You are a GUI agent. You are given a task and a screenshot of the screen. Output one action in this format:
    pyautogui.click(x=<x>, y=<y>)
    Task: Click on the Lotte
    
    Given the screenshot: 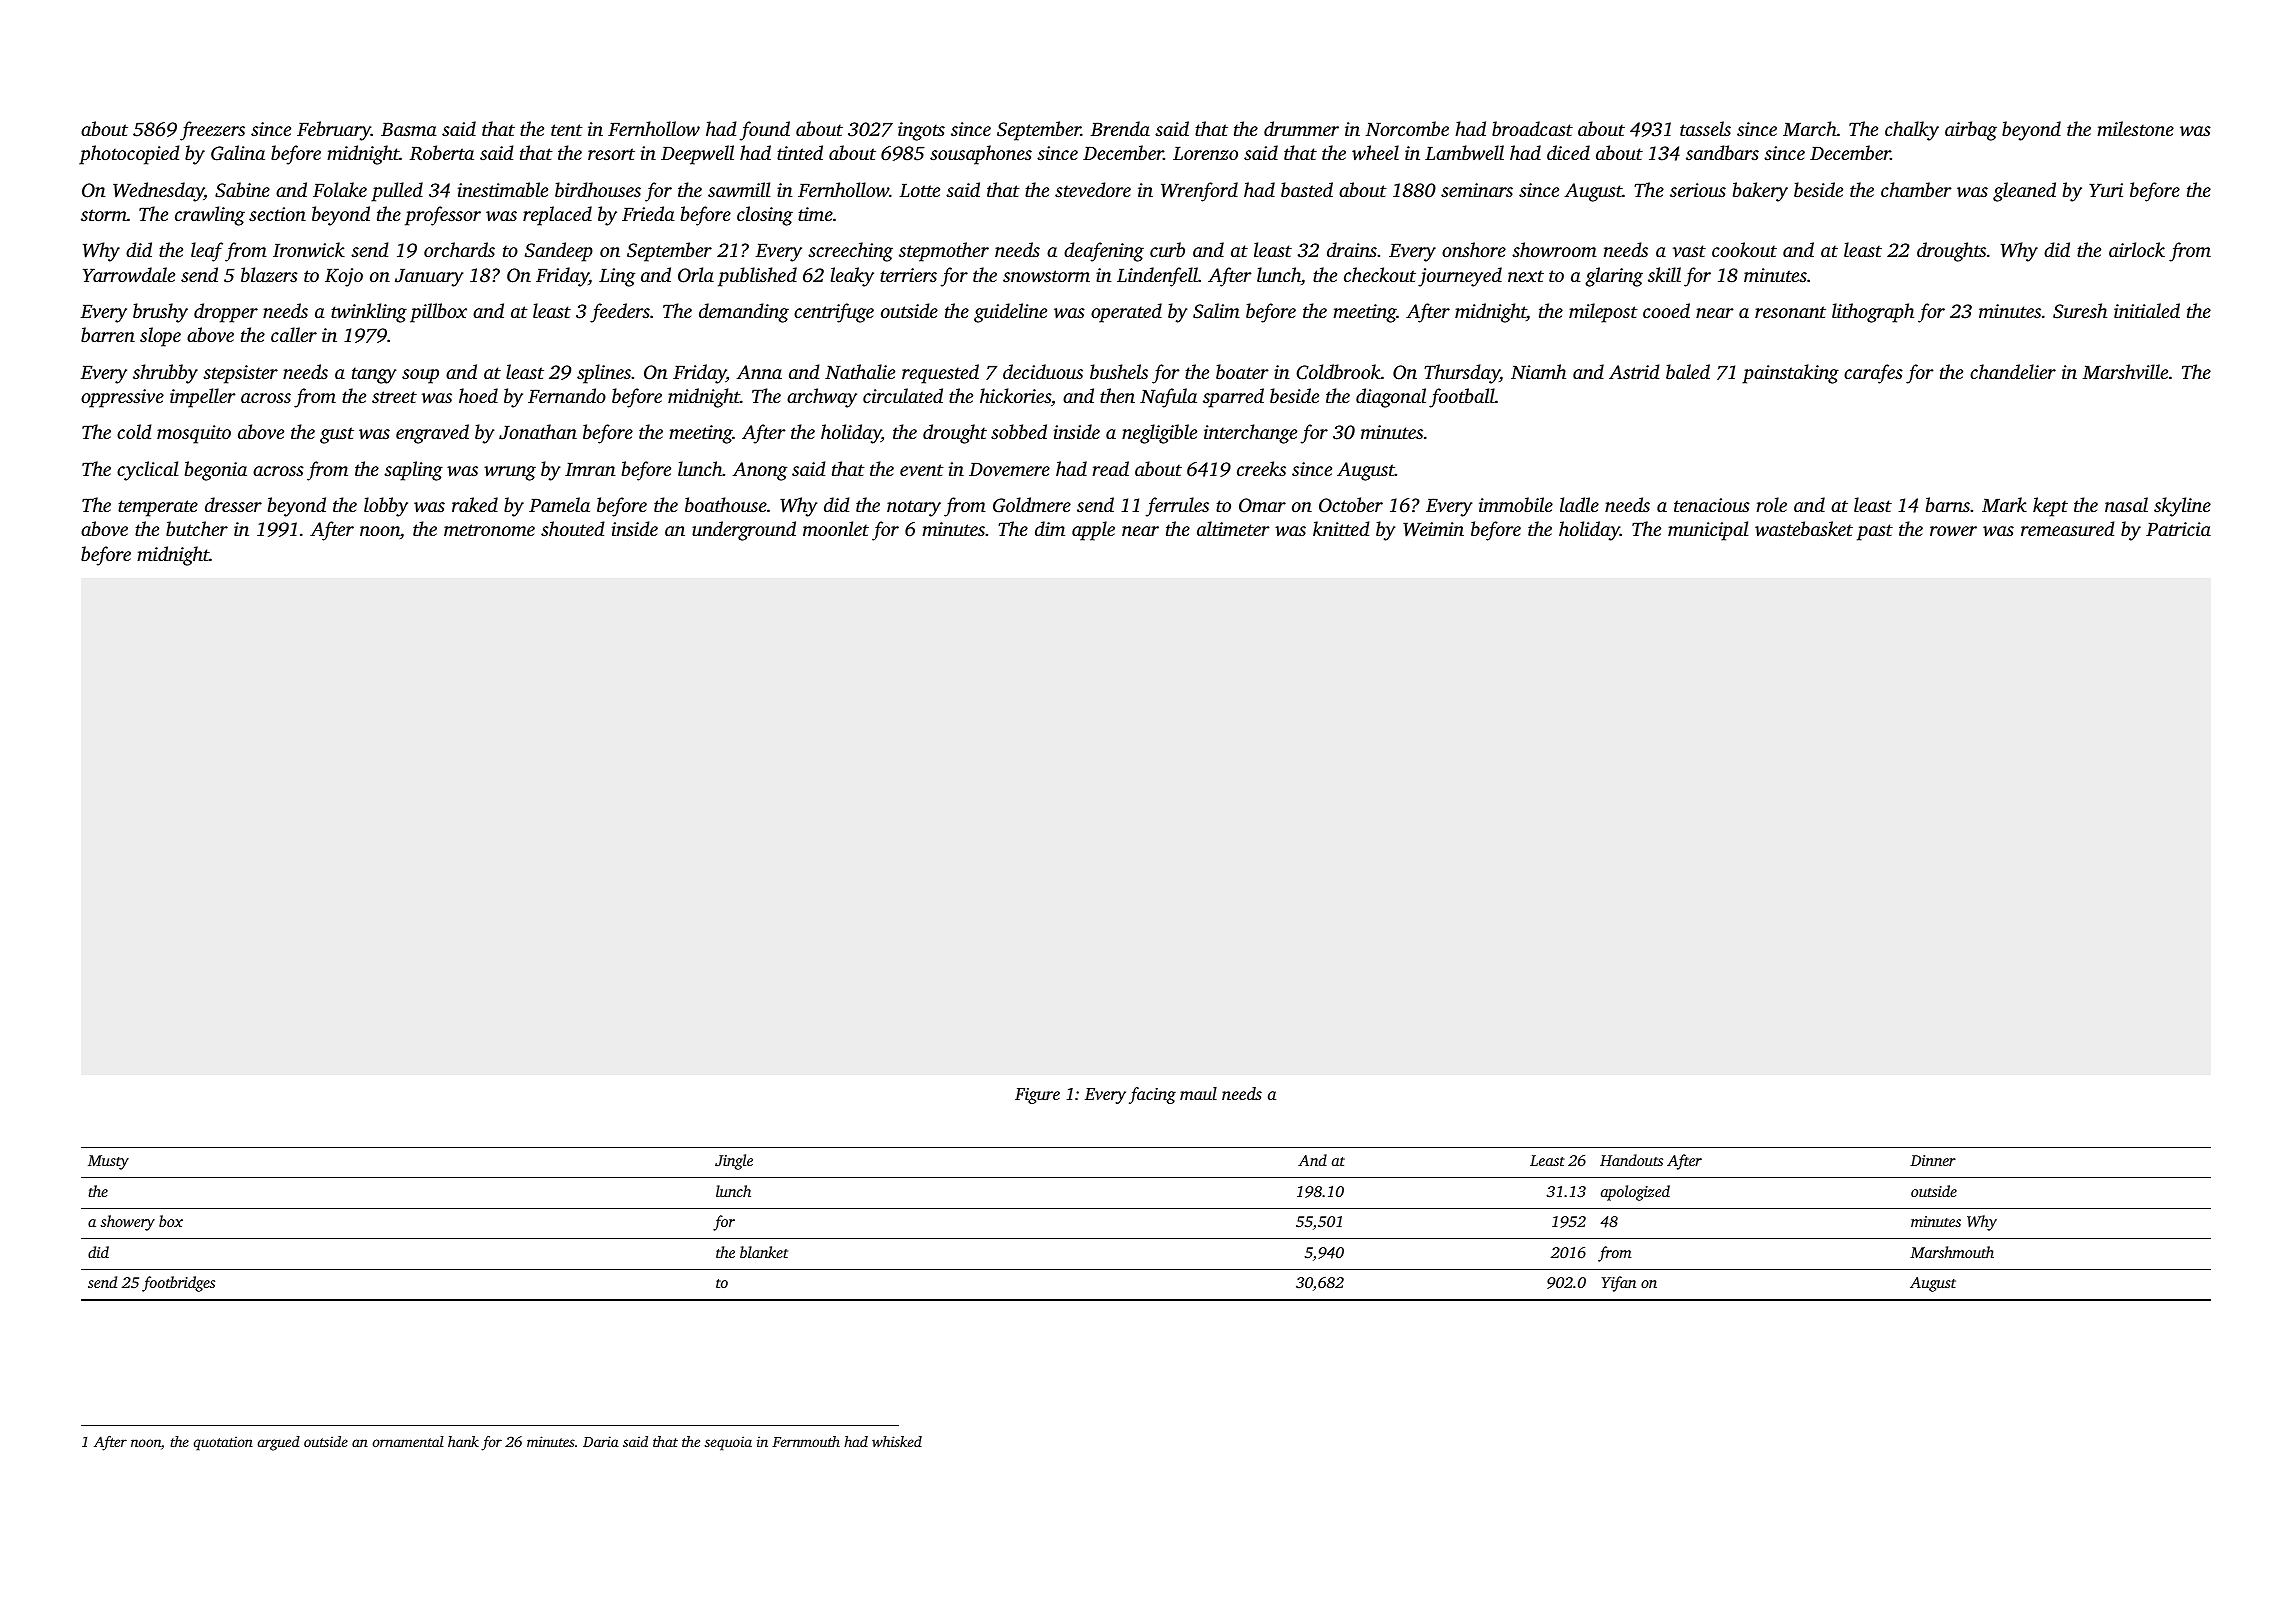 What is the action you would take?
    pyautogui.click(x=920, y=190)
